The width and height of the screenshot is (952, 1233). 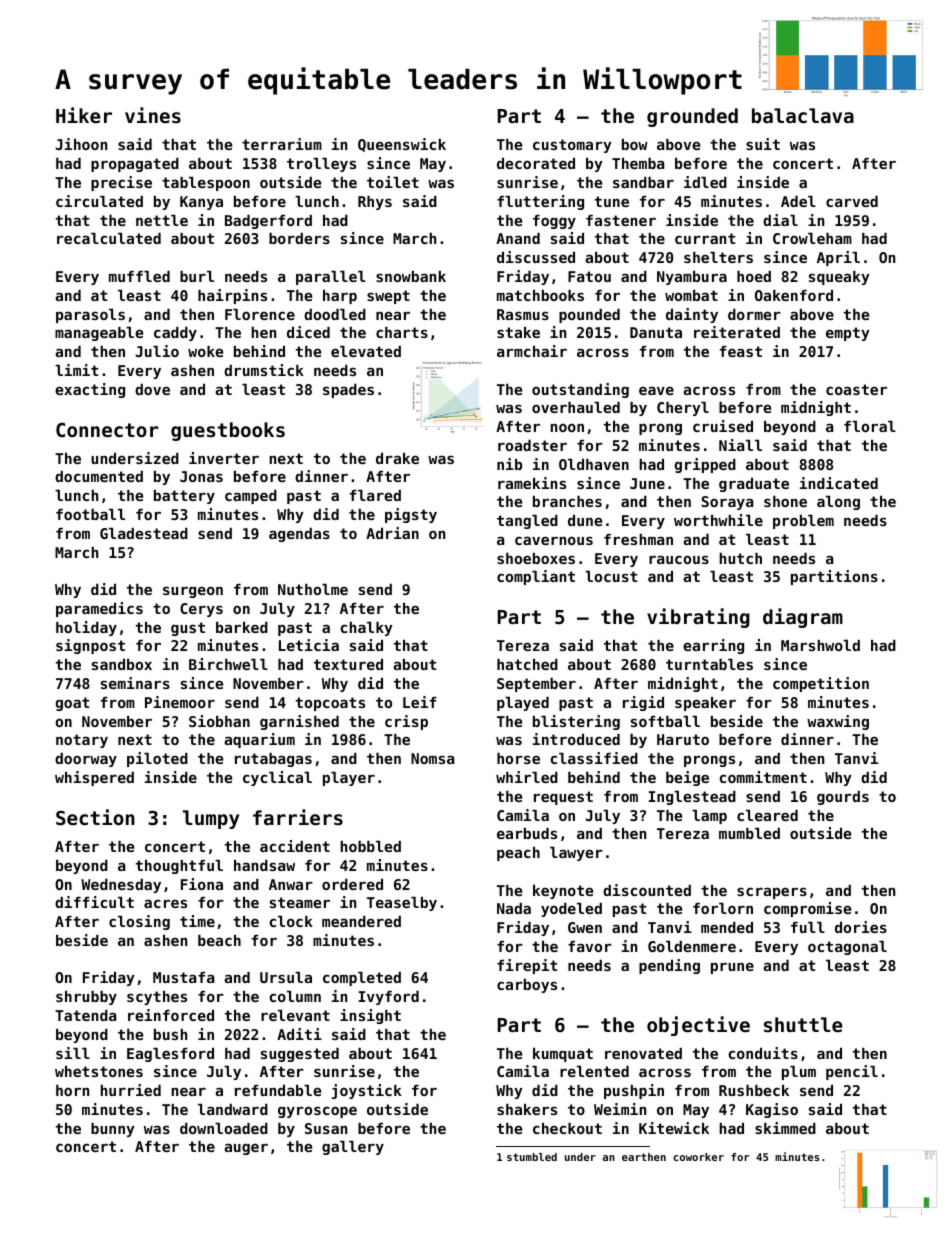 I want to click on skimmed, so click(x=785, y=1128).
